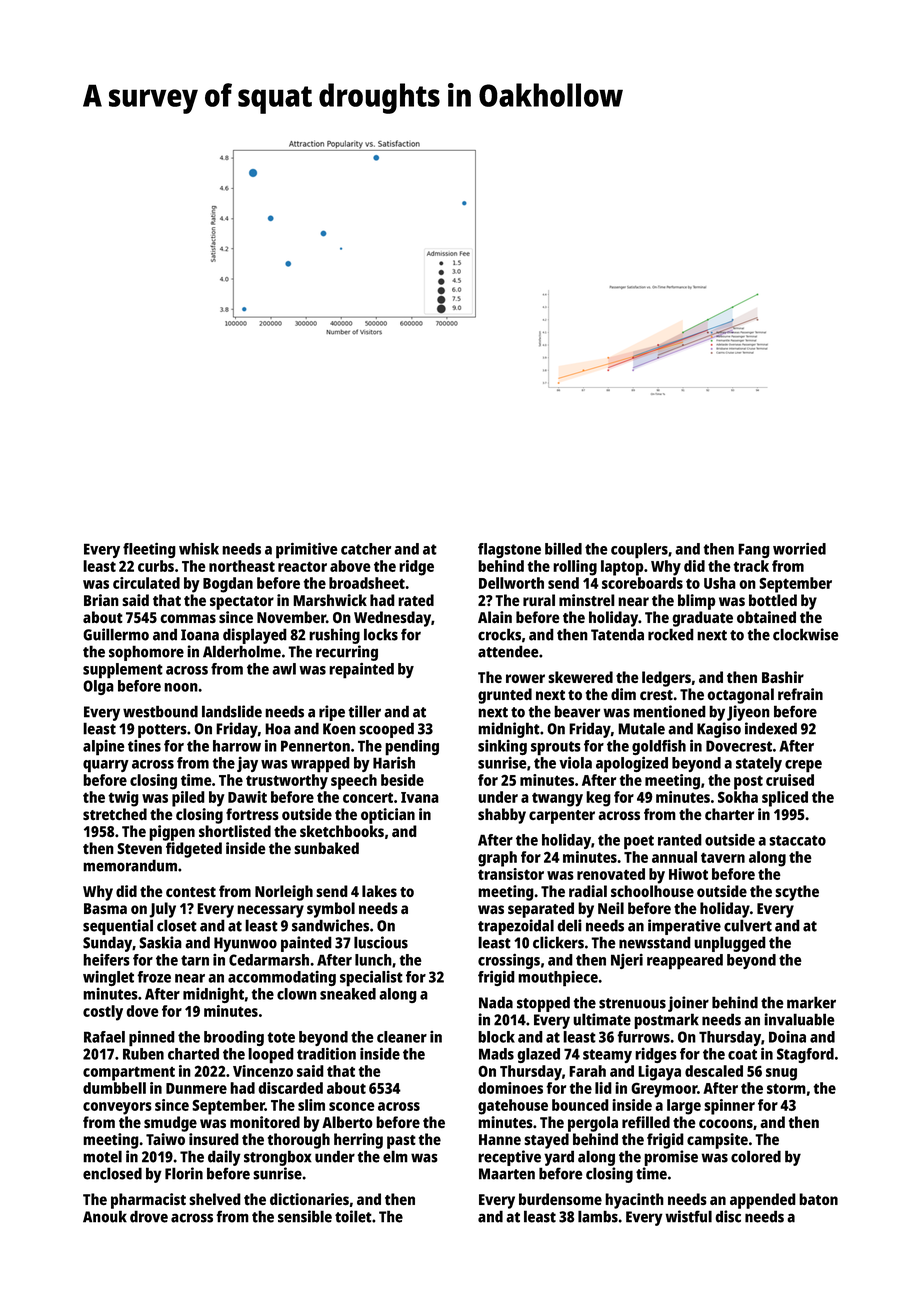 This screenshot has width=924, height=1308. I want to click on shelved, so click(215, 1199).
